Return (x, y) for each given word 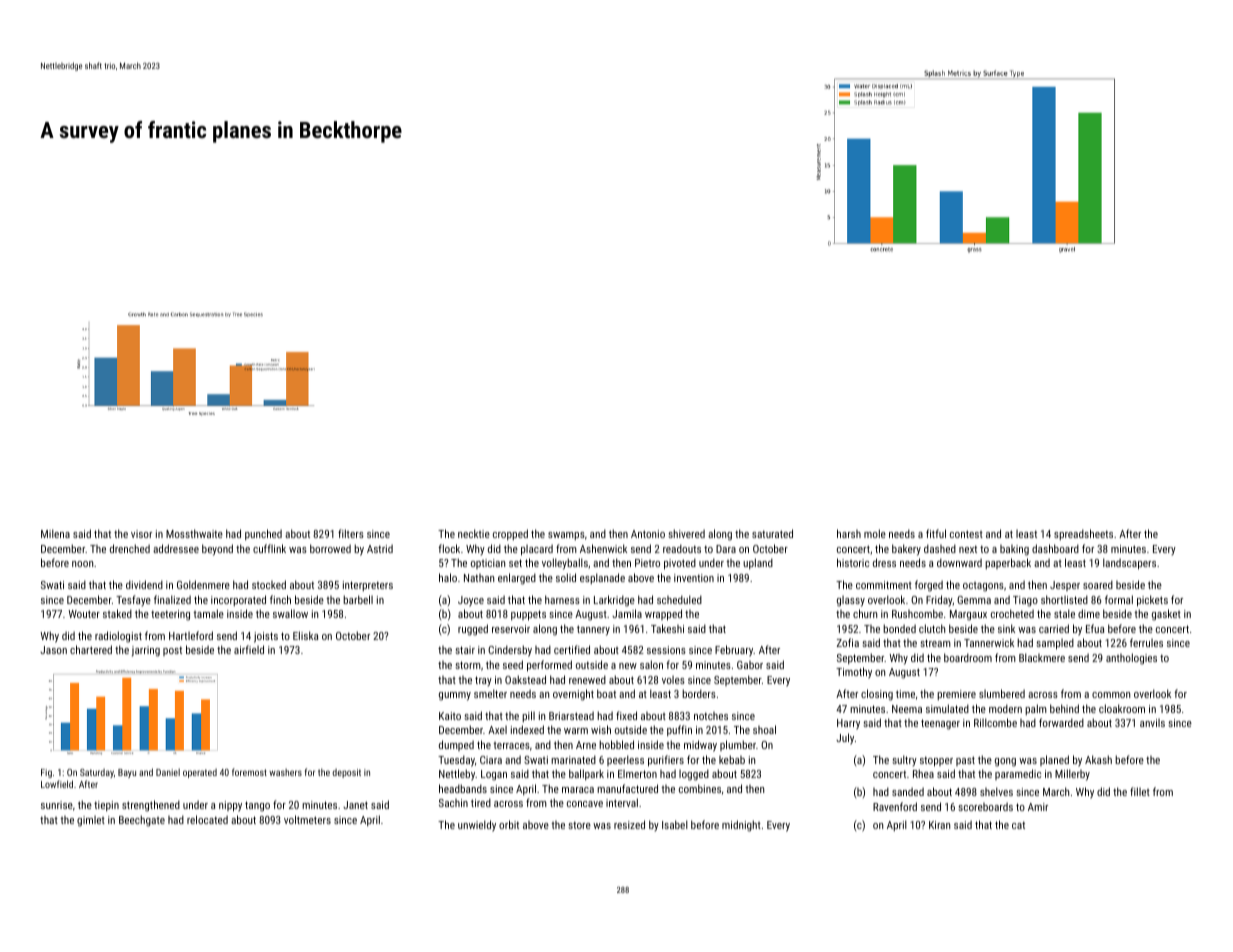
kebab (732, 759)
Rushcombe (917, 613)
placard (537, 550)
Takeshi (667, 628)
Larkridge (614, 601)
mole (875, 533)
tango (257, 806)
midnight (741, 826)
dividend (144, 584)
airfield (249, 649)
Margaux (968, 615)
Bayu (127, 773)
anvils (1152, 723)
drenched (130, 548)
